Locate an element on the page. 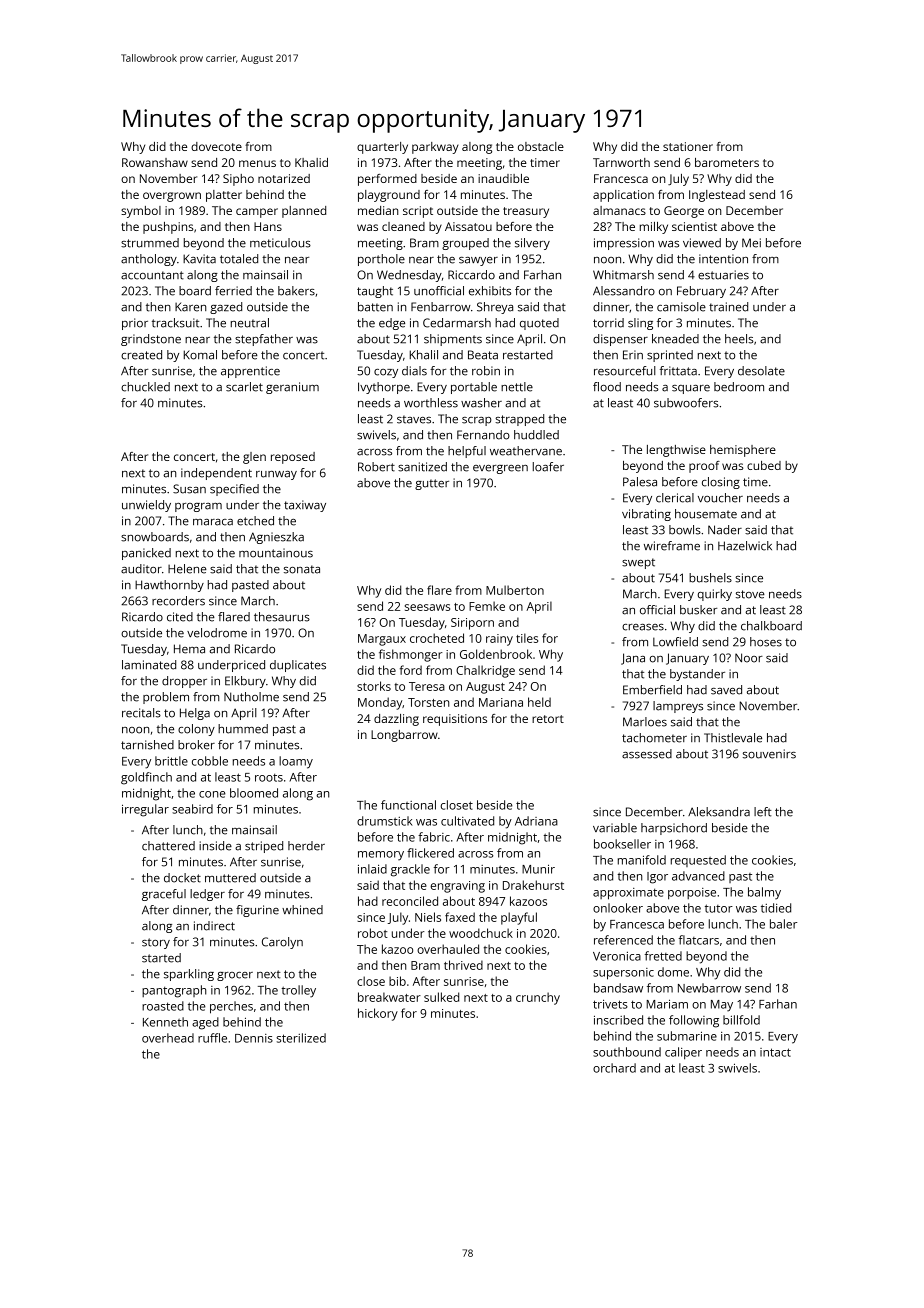 Image resolution: width=924 pixels, height=1308 pixels. Rowanshaw is located at coordinates (155, 162).
